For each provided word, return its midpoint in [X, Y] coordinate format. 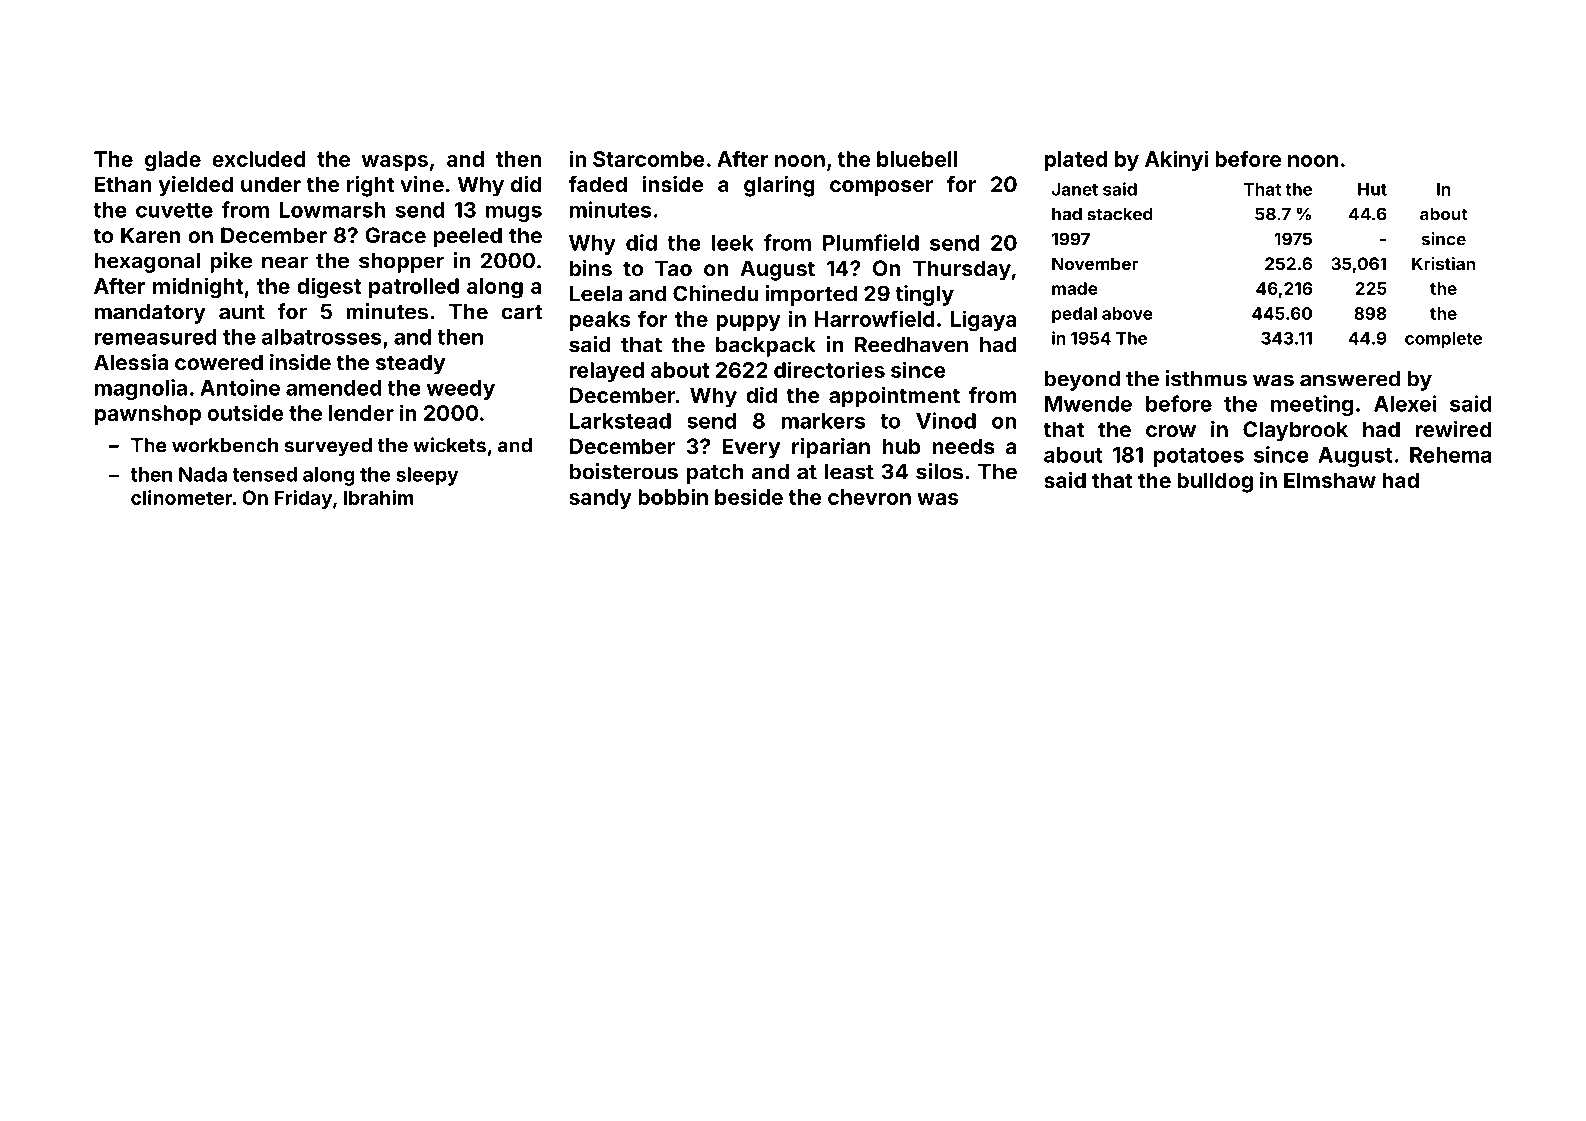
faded [597, 184]
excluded [259, 159]
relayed [607, 372]
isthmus [1206, 378]
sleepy [427, 476]
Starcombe [649, 159]
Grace [395, 235]
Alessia [131, 362]
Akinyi [1176, 160]
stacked [1120, 214]
